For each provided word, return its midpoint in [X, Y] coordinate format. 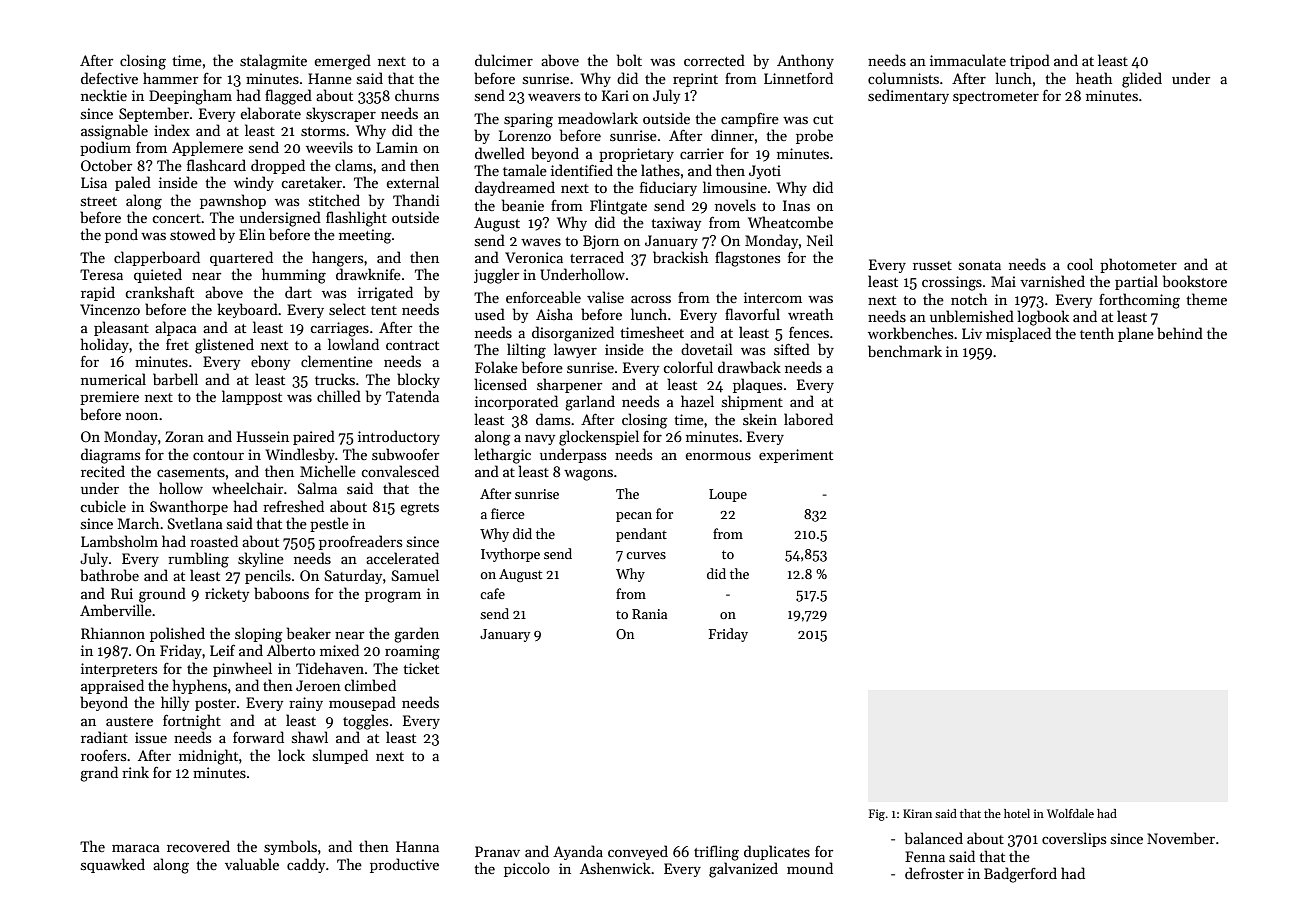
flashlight [356, 219]
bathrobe [109, 575]
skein [760, 419]
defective [109, 78]
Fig [877, 815]
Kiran [917, 813]
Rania [649, 614]
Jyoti [765, 172]
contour [218, 455]
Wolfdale [1070, 813]
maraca [136, 848]
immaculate [968, 60]
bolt [629, 60]
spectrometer [996, 98]
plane [1136, 334]
